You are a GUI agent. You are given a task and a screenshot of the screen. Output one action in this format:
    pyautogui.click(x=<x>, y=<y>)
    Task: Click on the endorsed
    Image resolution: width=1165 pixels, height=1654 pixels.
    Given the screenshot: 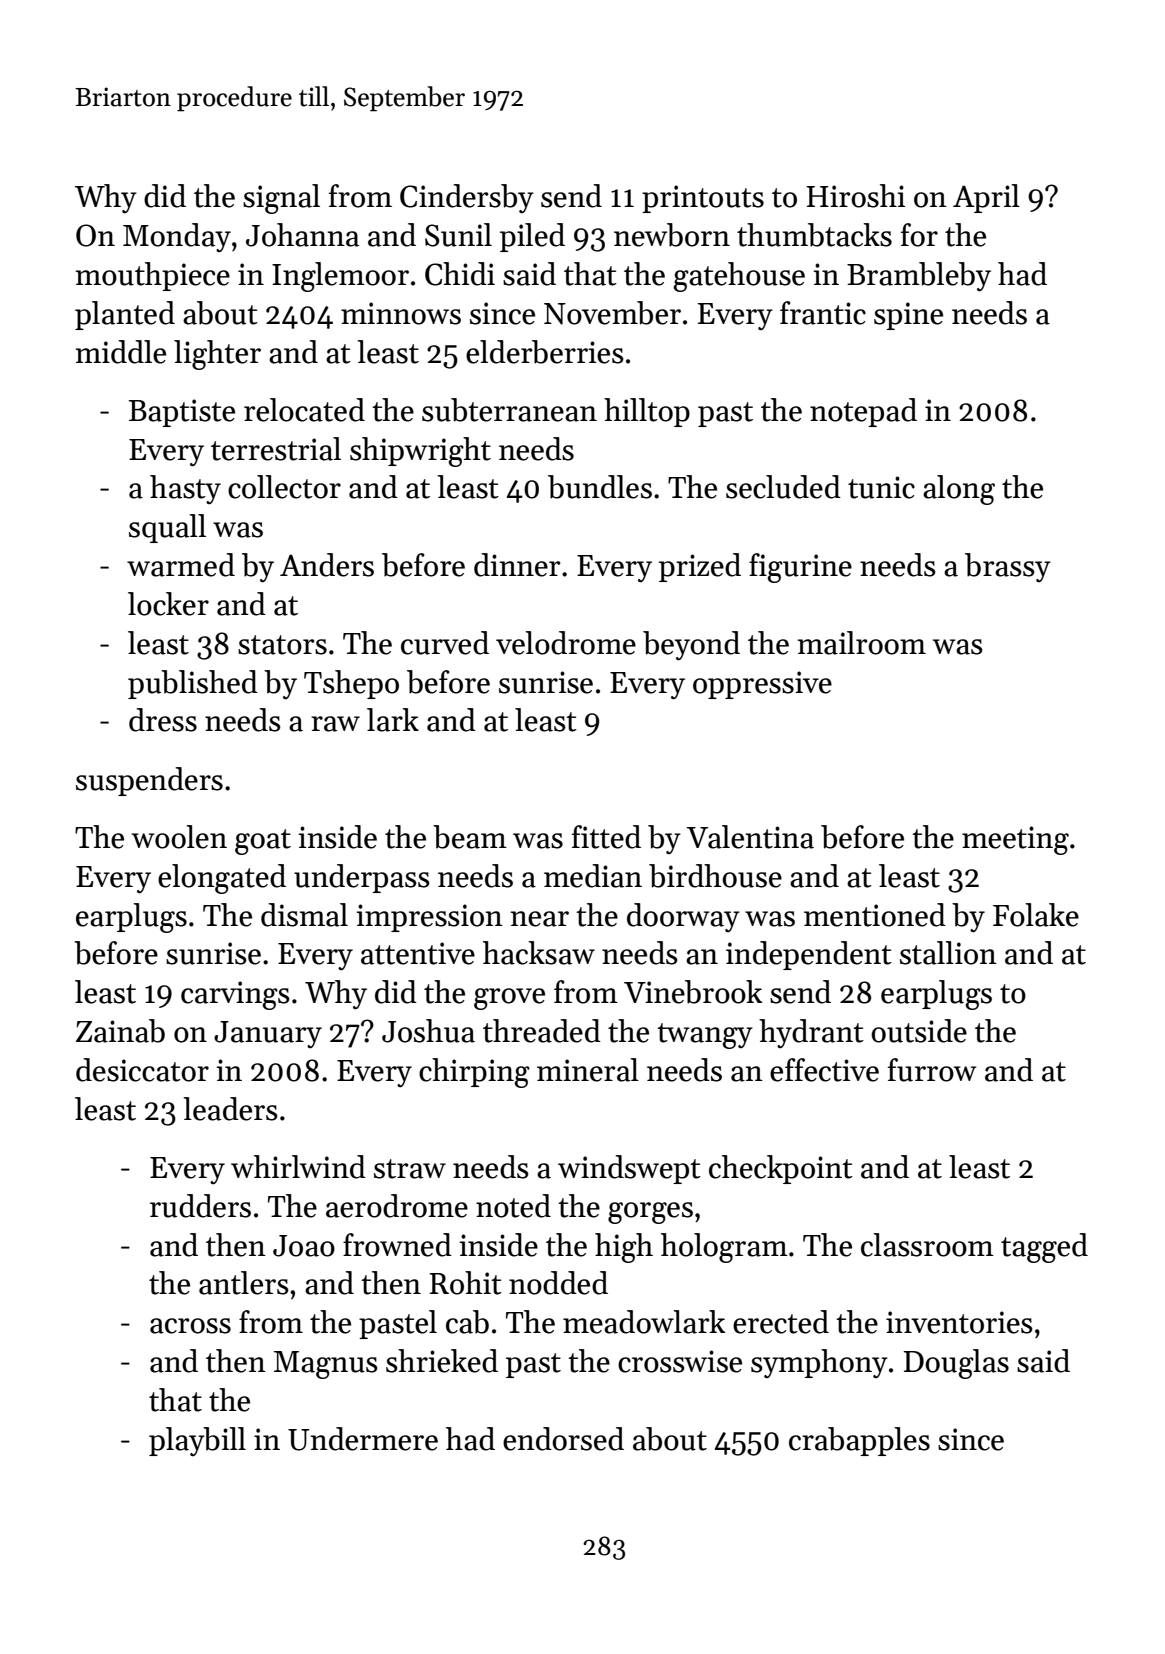 What is the action you would take?
    pyautogui.click(x=563, y=1439)
